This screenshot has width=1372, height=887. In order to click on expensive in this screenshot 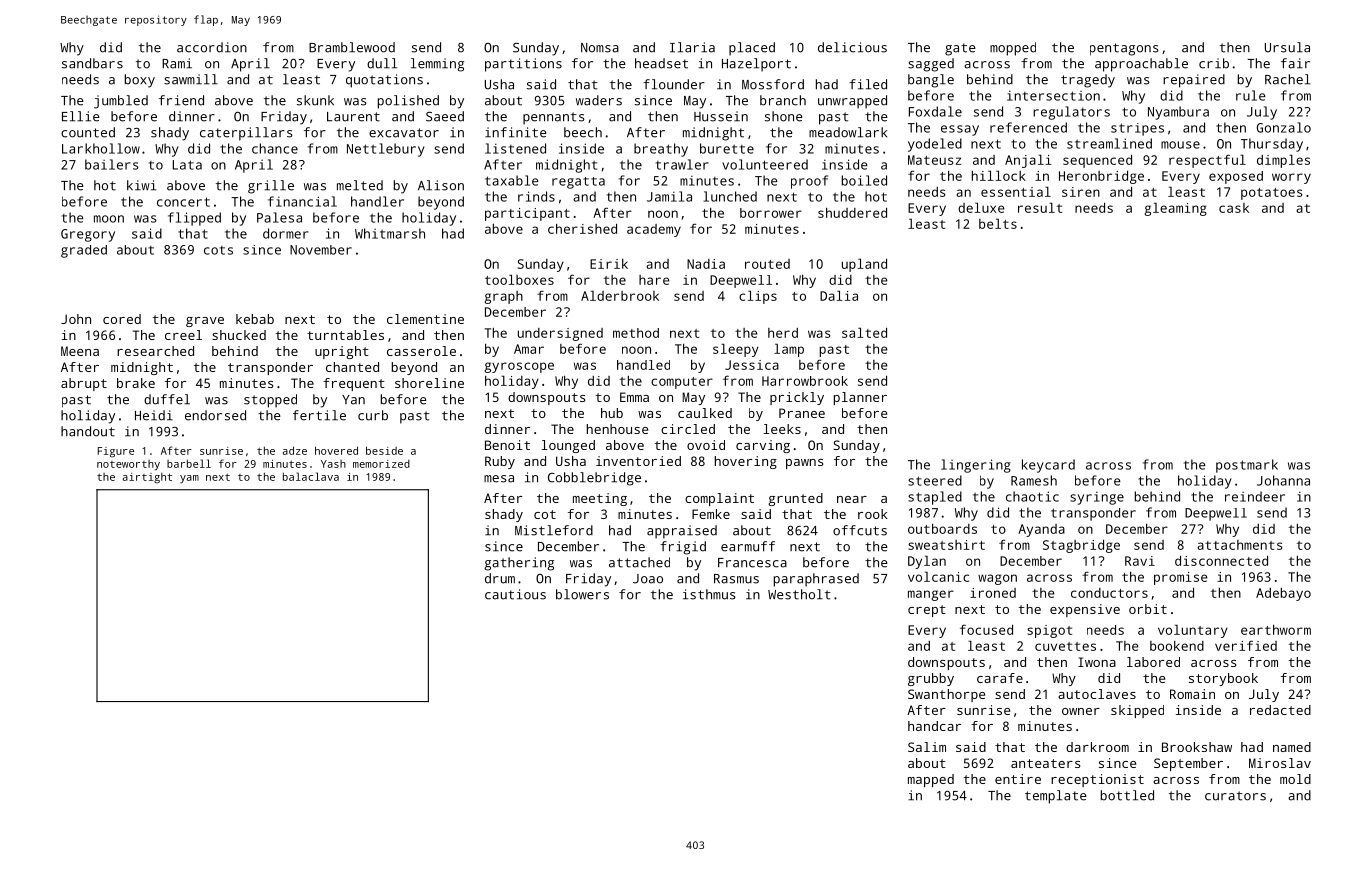, I will do `click(1085, 610)`.
